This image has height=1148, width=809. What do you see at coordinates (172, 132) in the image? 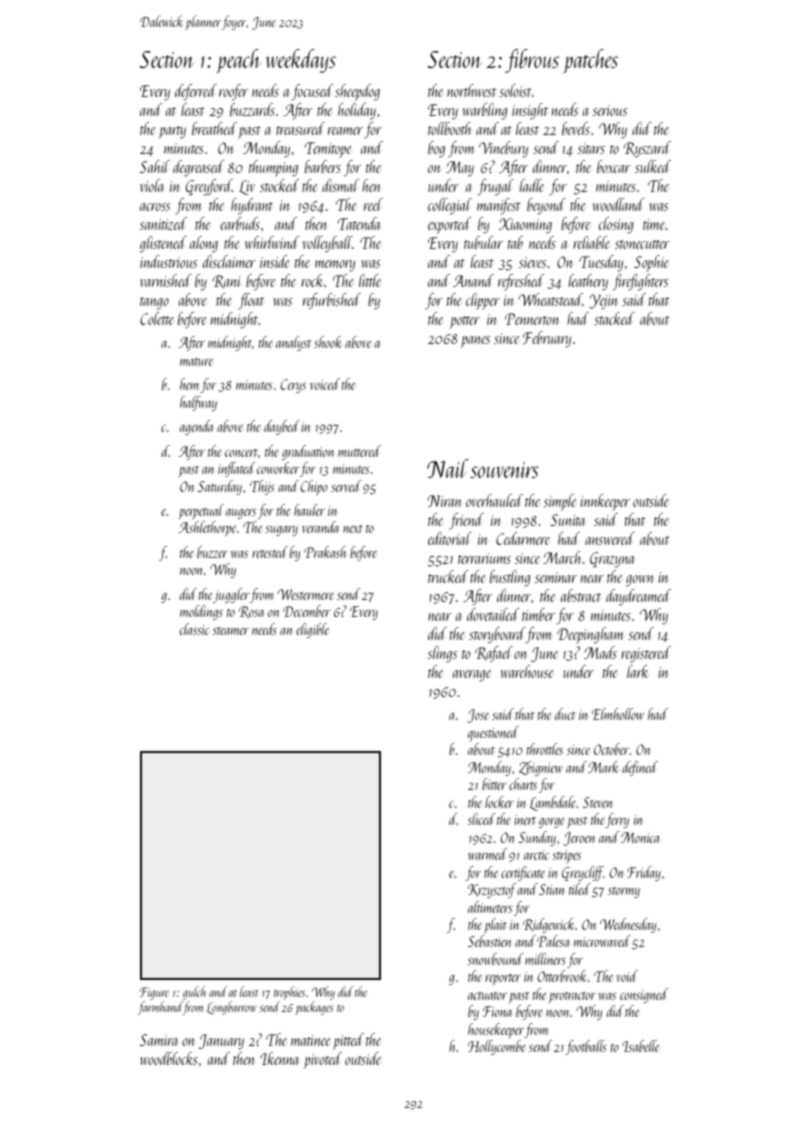
I see `party` at bounding box center [172, 132].
